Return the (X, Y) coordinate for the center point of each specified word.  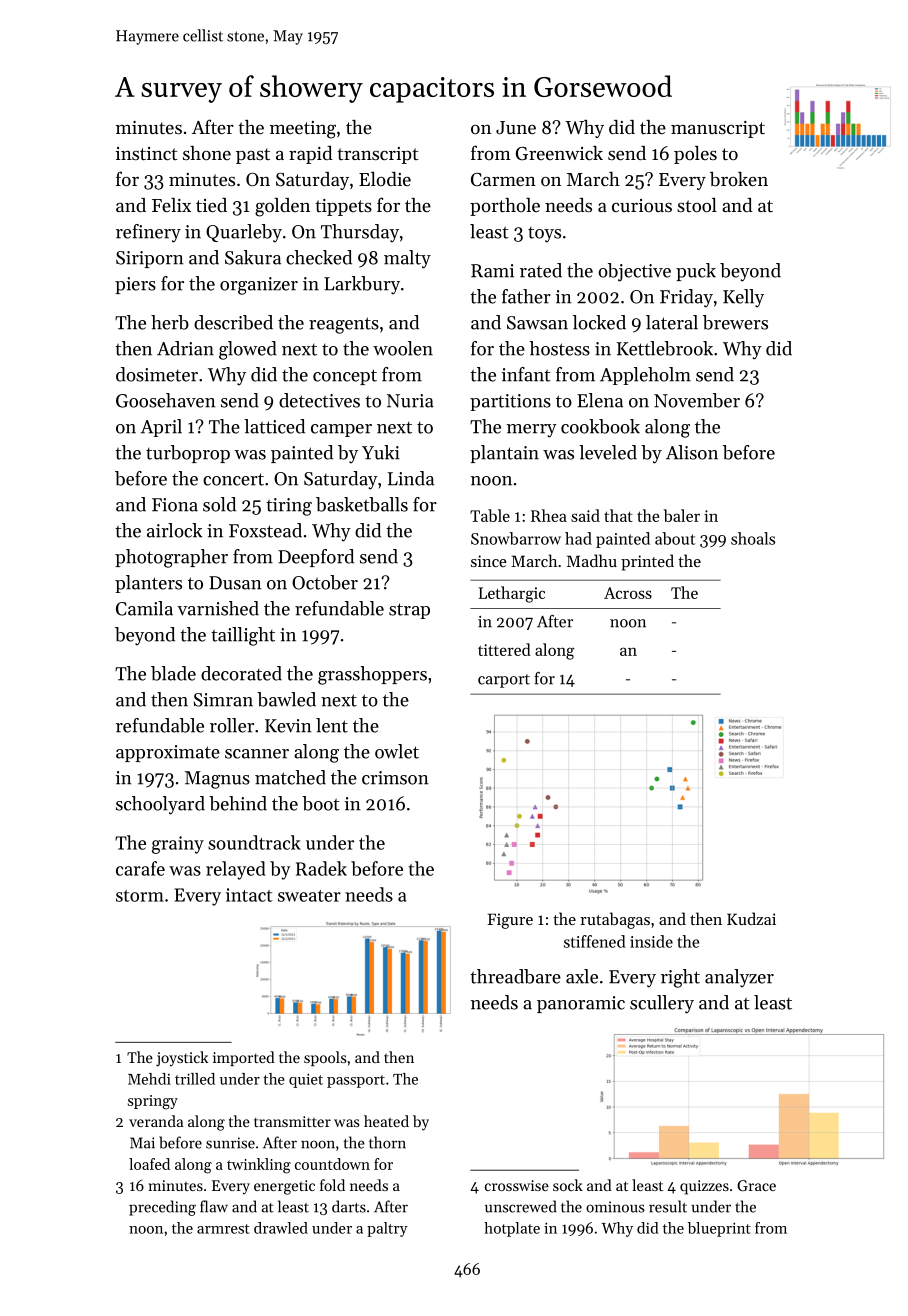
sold (219, 504)
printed (647, 562)
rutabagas (615, 920)
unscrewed (521, 1206)
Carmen (503, 179)
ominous (615, 1207)
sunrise (230, 1143)
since (489, 561)
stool (697, 205)
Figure (510, 921)
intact (249, 895)
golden (282, 207)
